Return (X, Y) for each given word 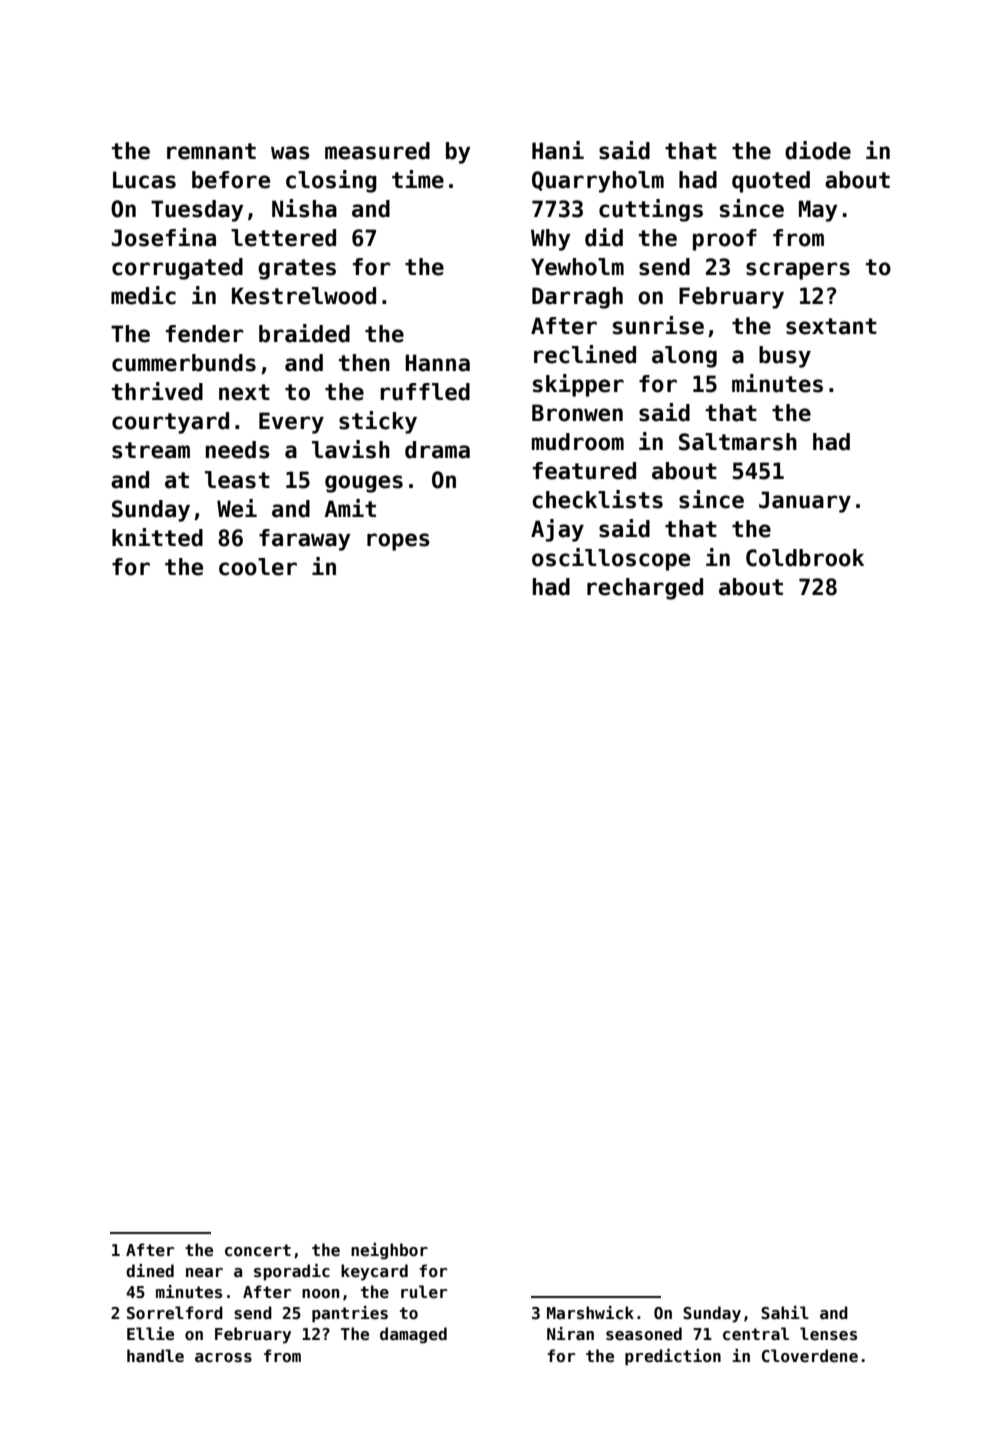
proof (725, 240)
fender (204, 334)
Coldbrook (805, 558)
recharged (645, 589)
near (204, 1273)
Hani (558, 150)
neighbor (389, 1251)
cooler (258, 567)
